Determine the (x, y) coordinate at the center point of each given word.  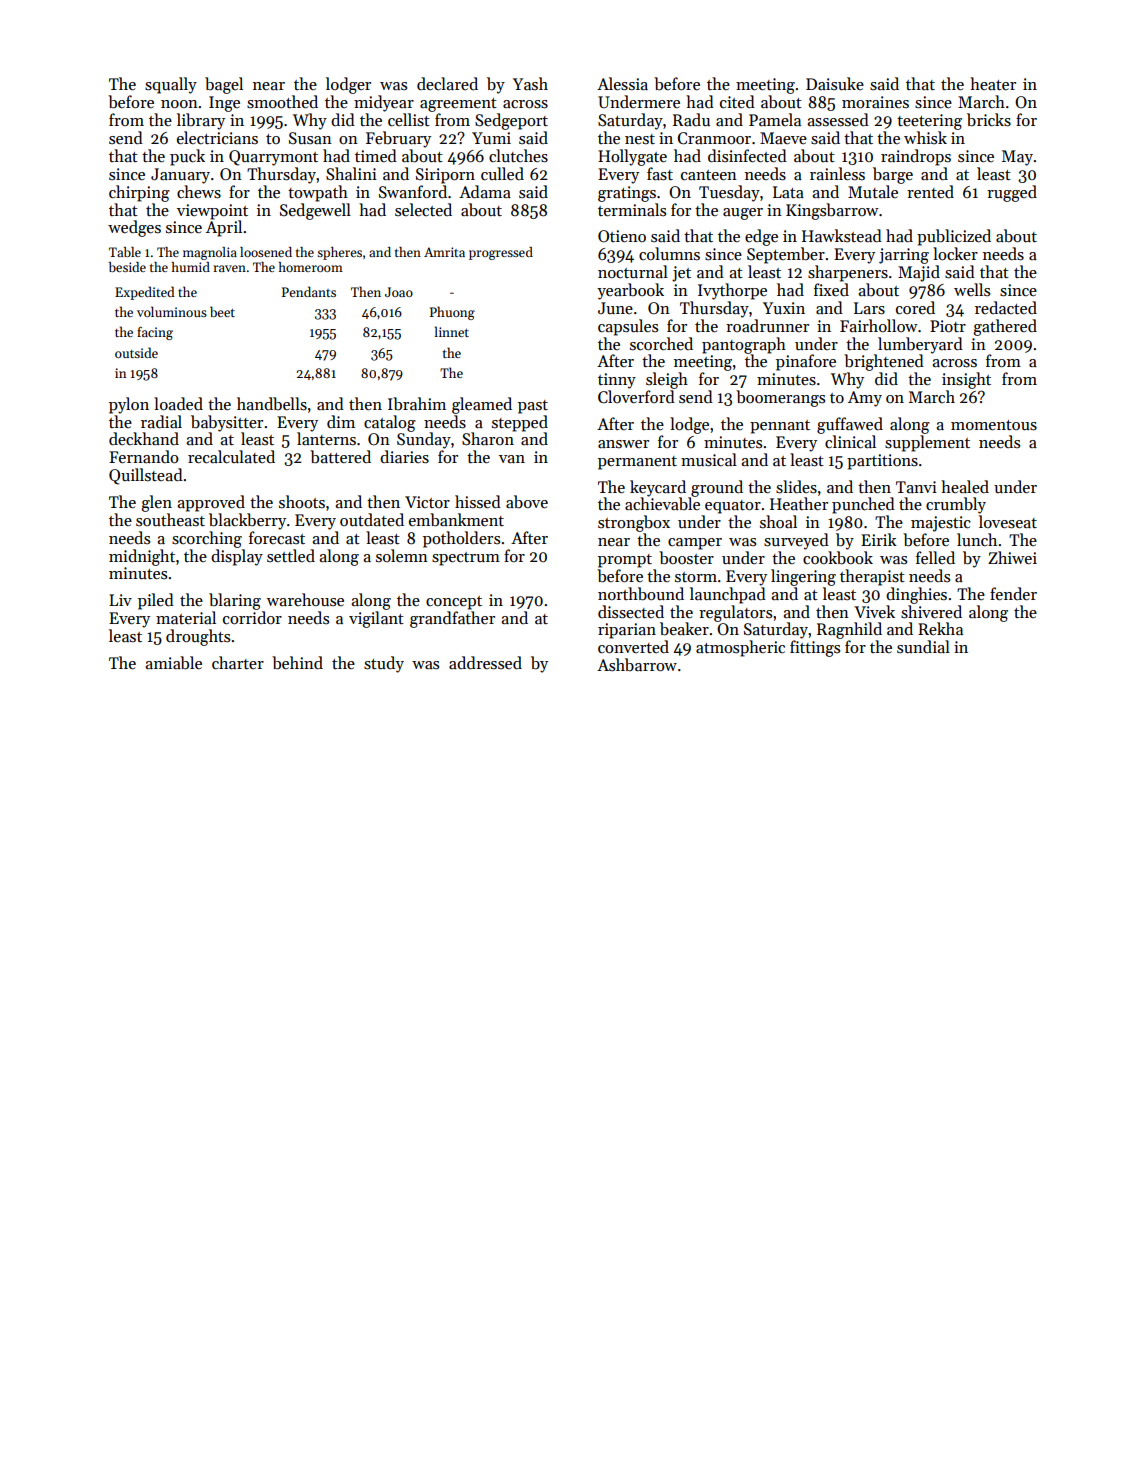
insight (966, 380)
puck (187, 157)
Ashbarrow (637, 664)
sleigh (667, 380)
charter (238, 662)
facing (155, 333)
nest (640, 139)
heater (993, 83)
